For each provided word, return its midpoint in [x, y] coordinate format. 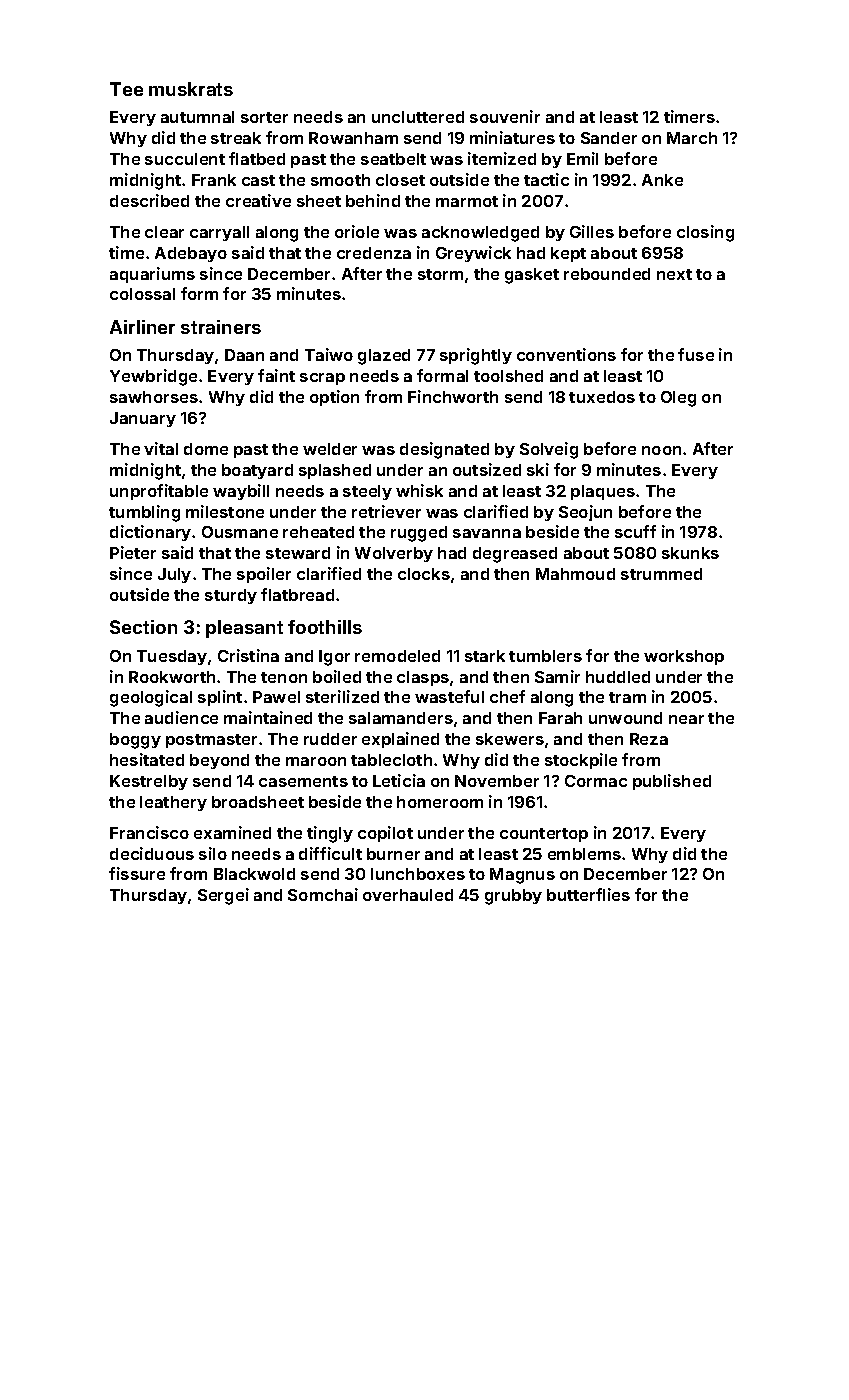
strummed [661, 574]
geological [151, 698]
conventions [566, 354]
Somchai [323, 894]
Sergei [223, 896]
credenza [374, 253]
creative [258, 200]
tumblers [545, 656]
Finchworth [453, 396]
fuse [696, 354]
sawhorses [154, 397]
